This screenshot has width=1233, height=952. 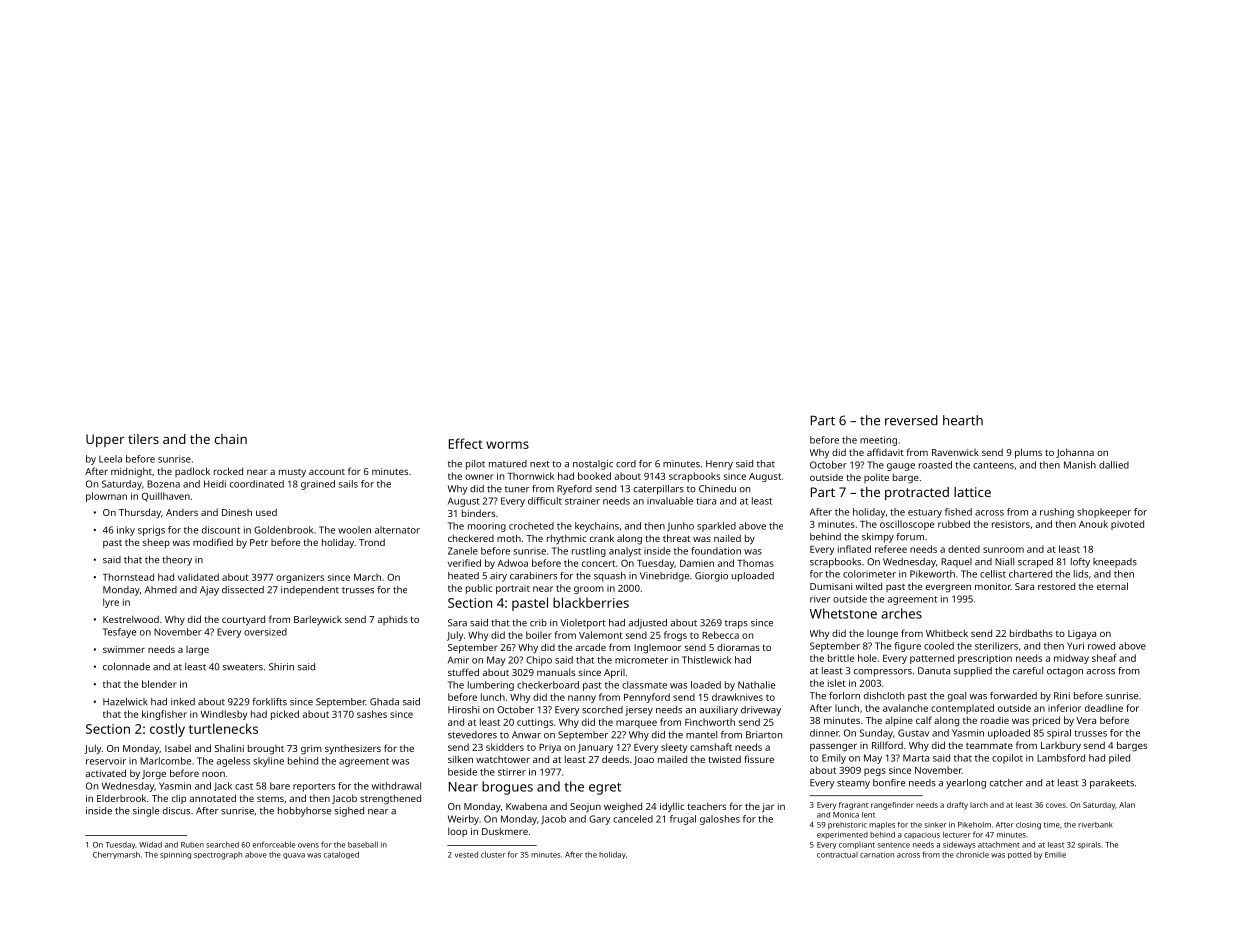 What do you see at coordinates (676, 538) in the screenshot?
I see `threat` at bounding box center [676, 538].
